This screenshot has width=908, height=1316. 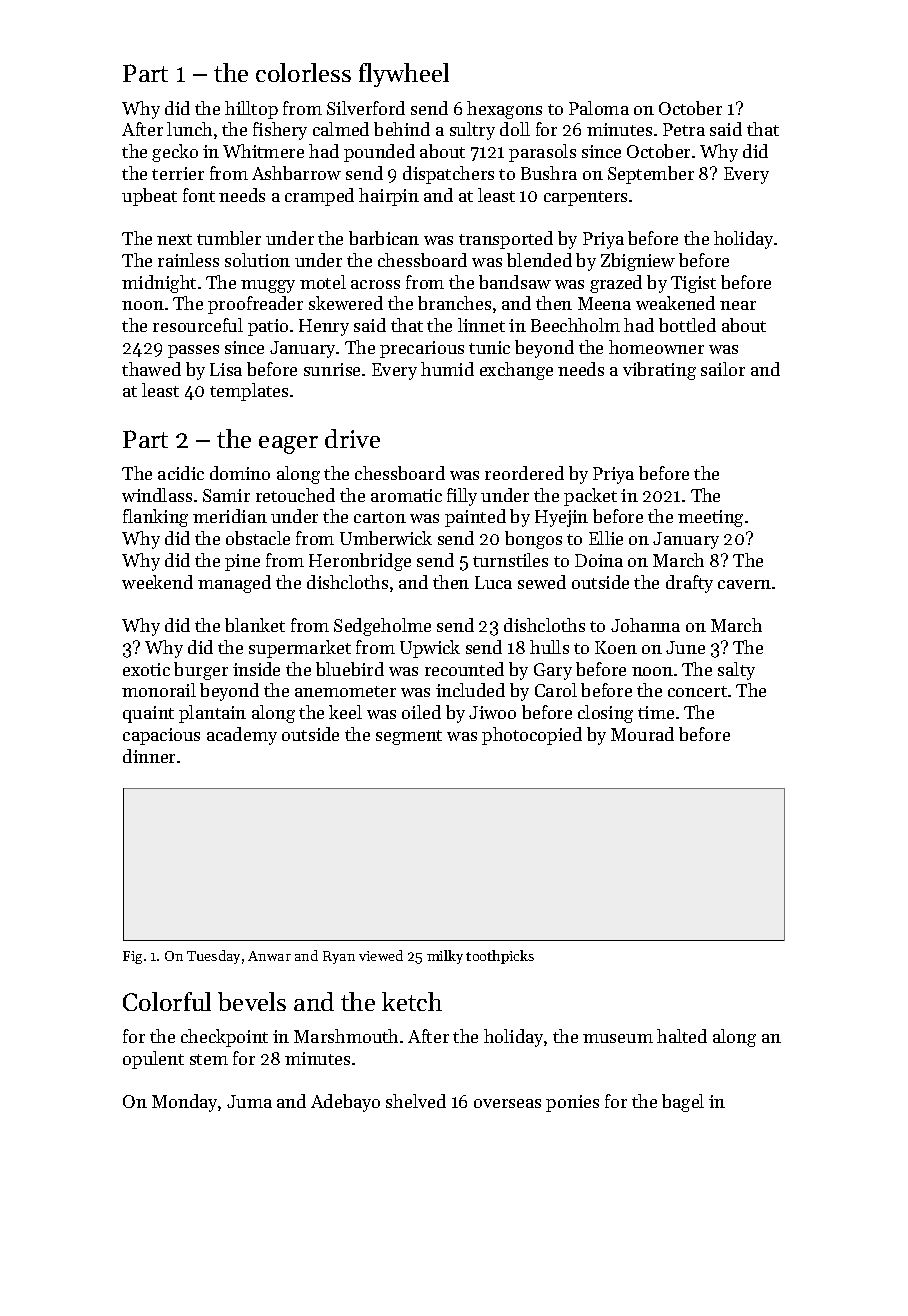 What do you see at coordinates (532, 736) in the screenshot?
I see `photocopied` at bounding box center [532, 736].
